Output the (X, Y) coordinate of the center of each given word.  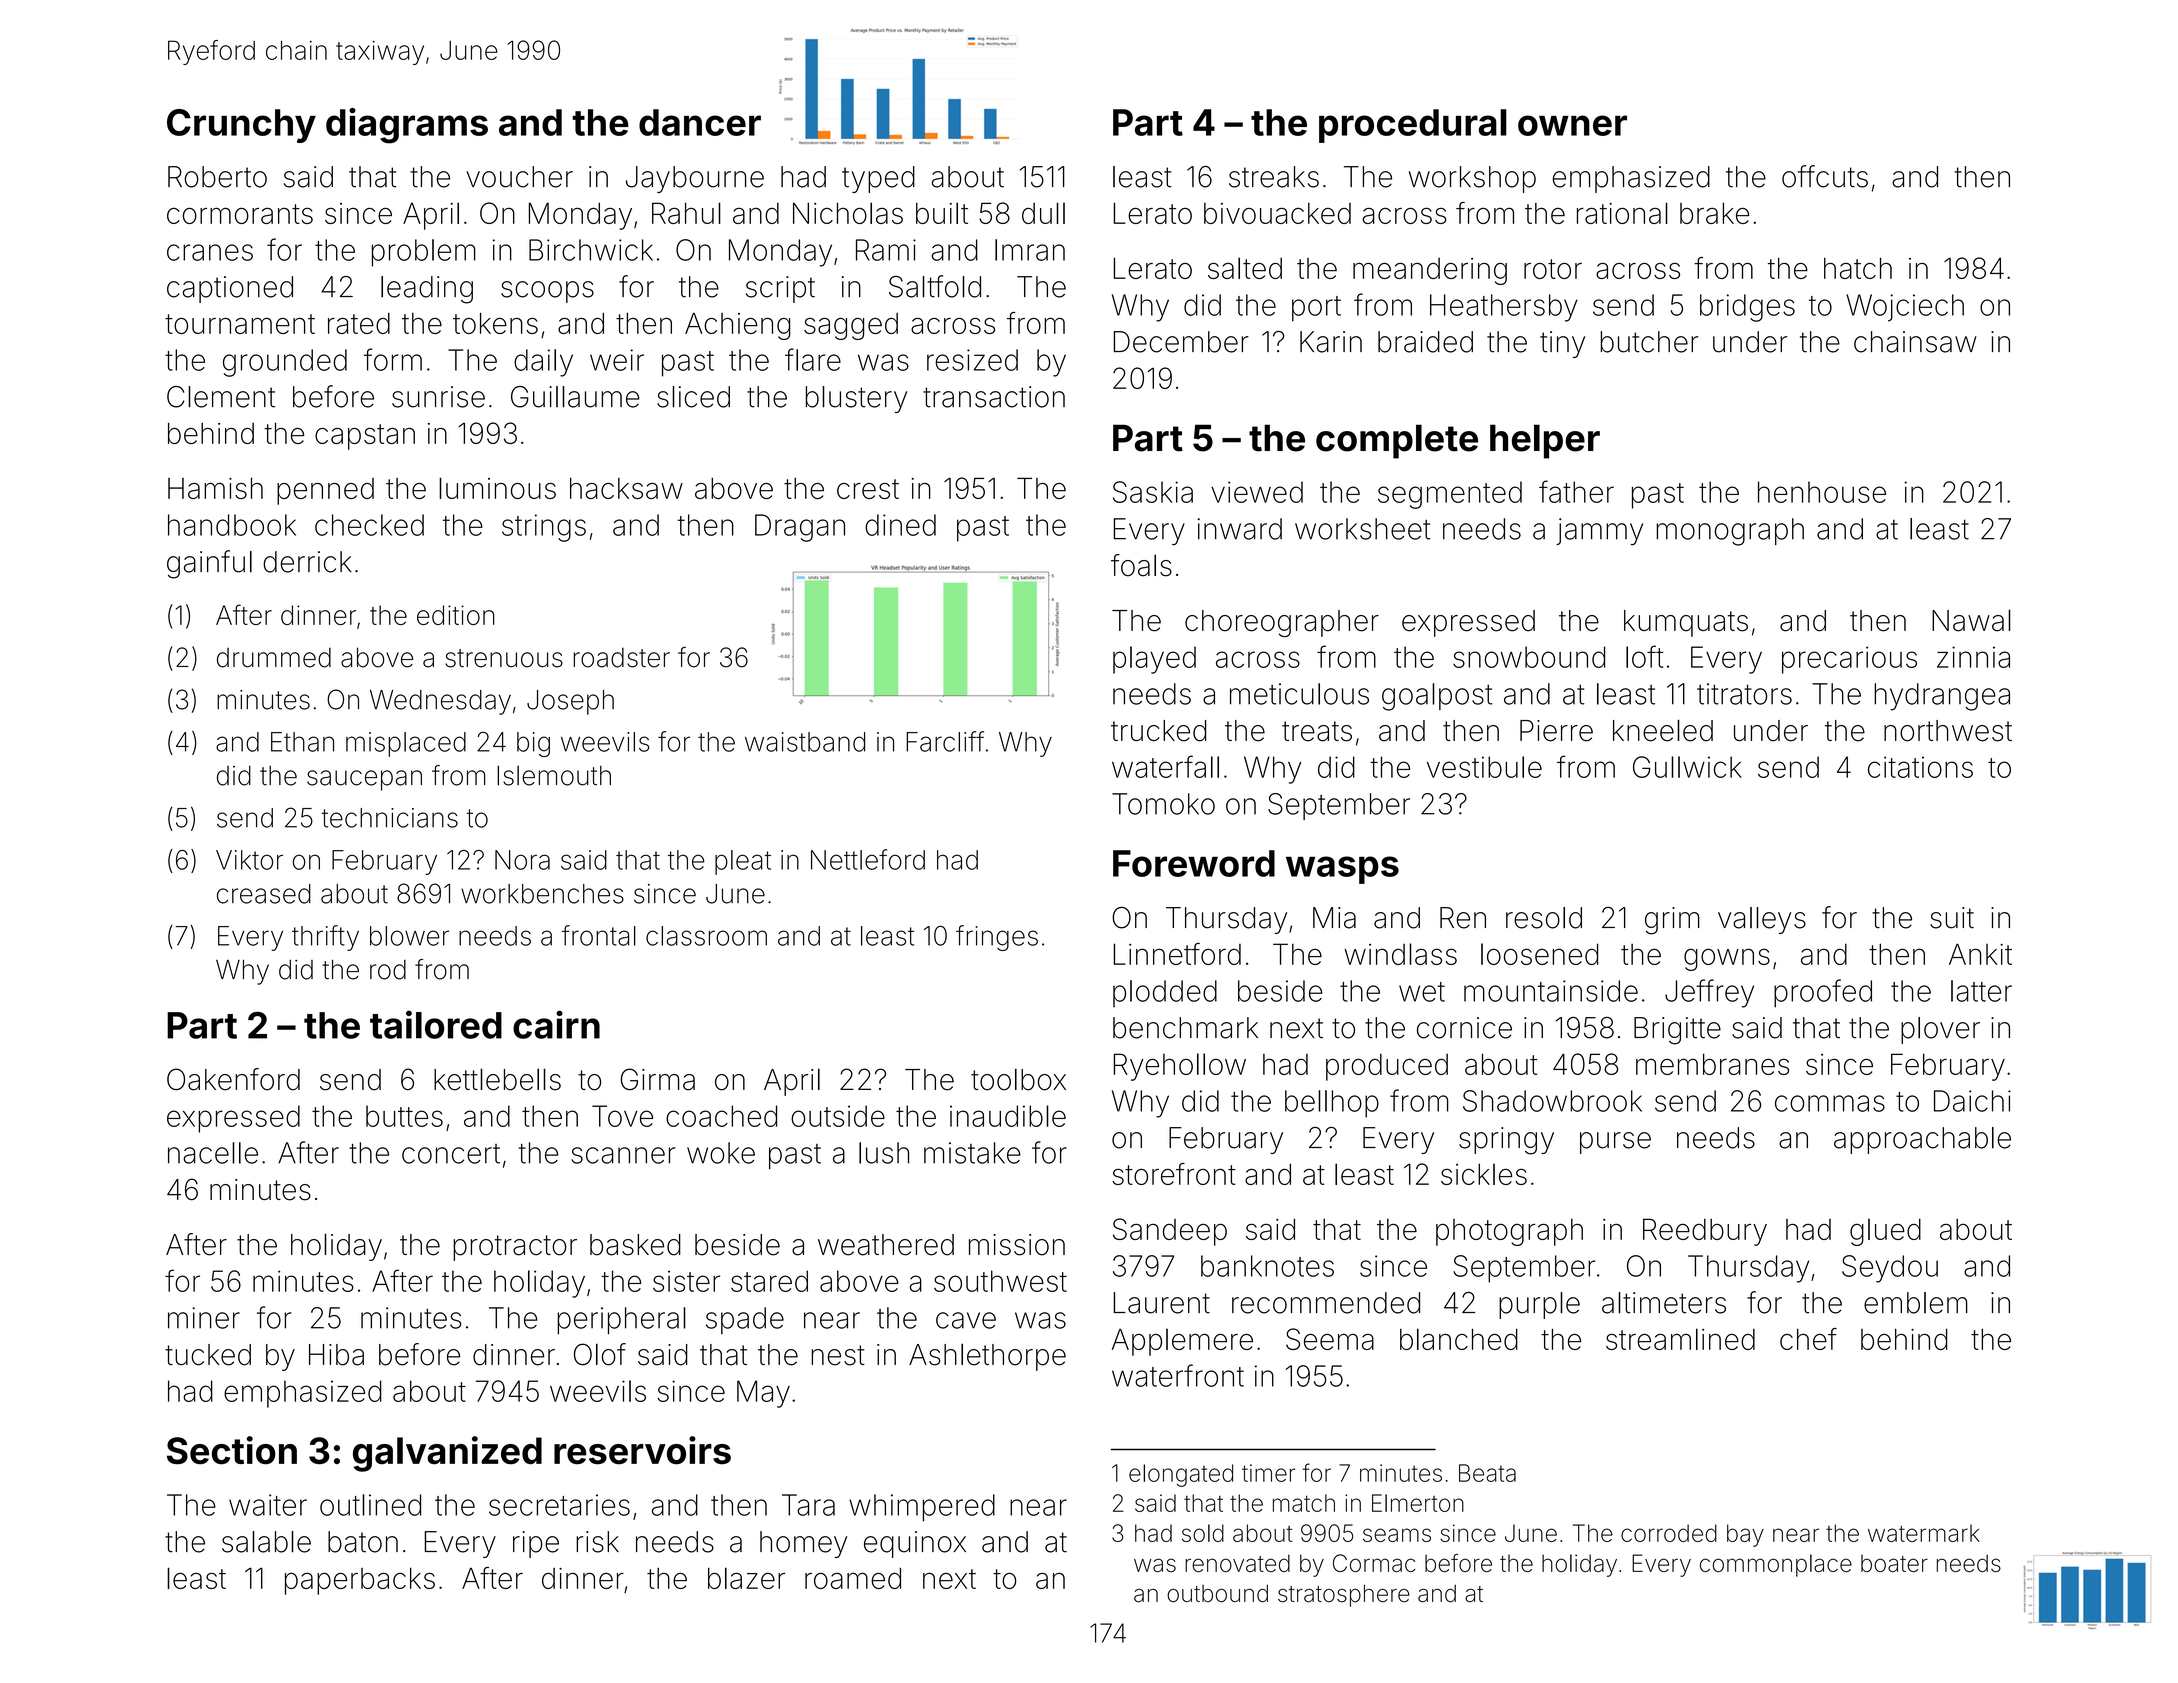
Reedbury (1705, 1232)
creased (264, 894)
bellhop (1332, 1104)
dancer (700, 122)
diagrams (407, 126)
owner (1572, 125)
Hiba (336, 1355)
